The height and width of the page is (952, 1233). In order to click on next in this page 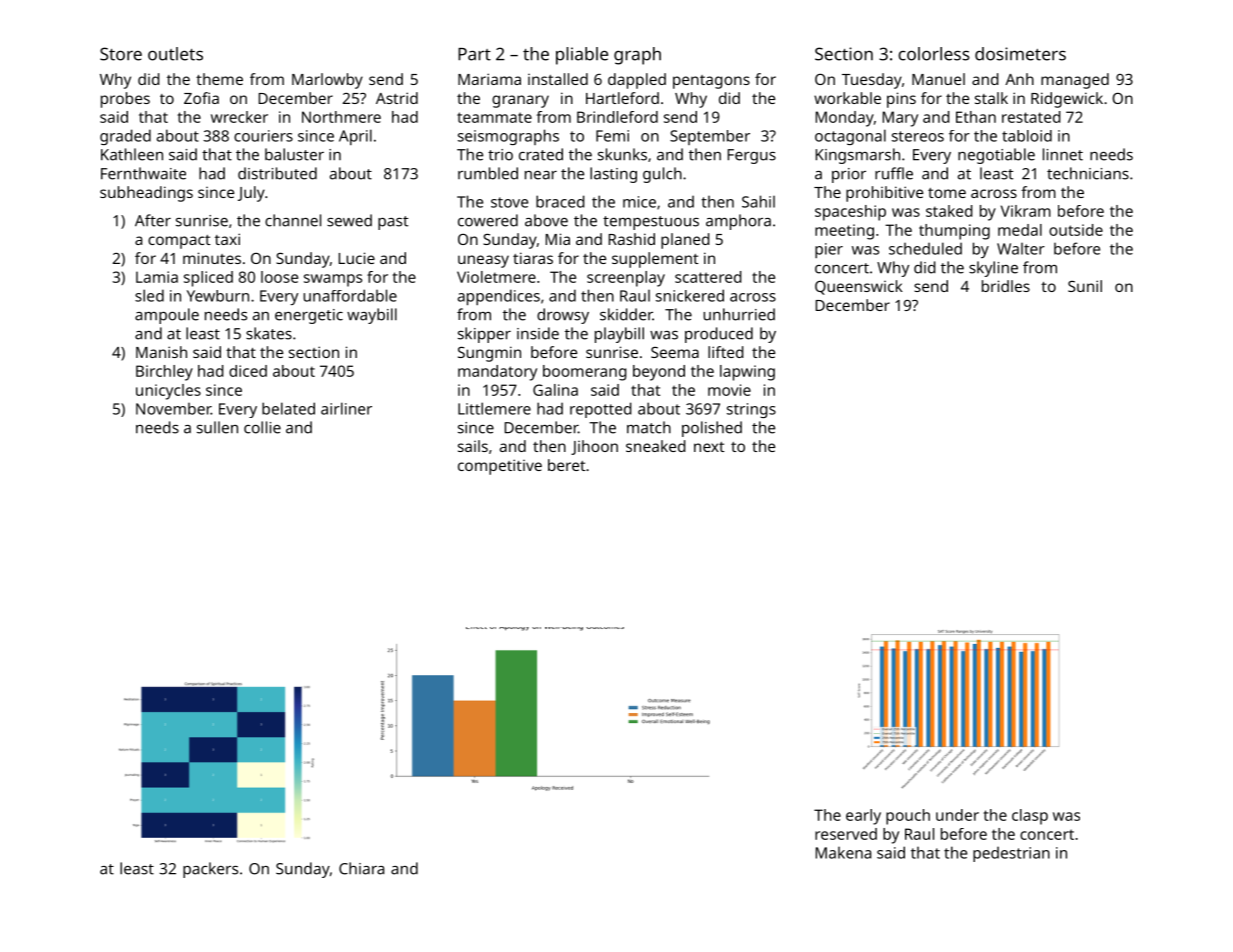, I will do `click(709, 447)`.
